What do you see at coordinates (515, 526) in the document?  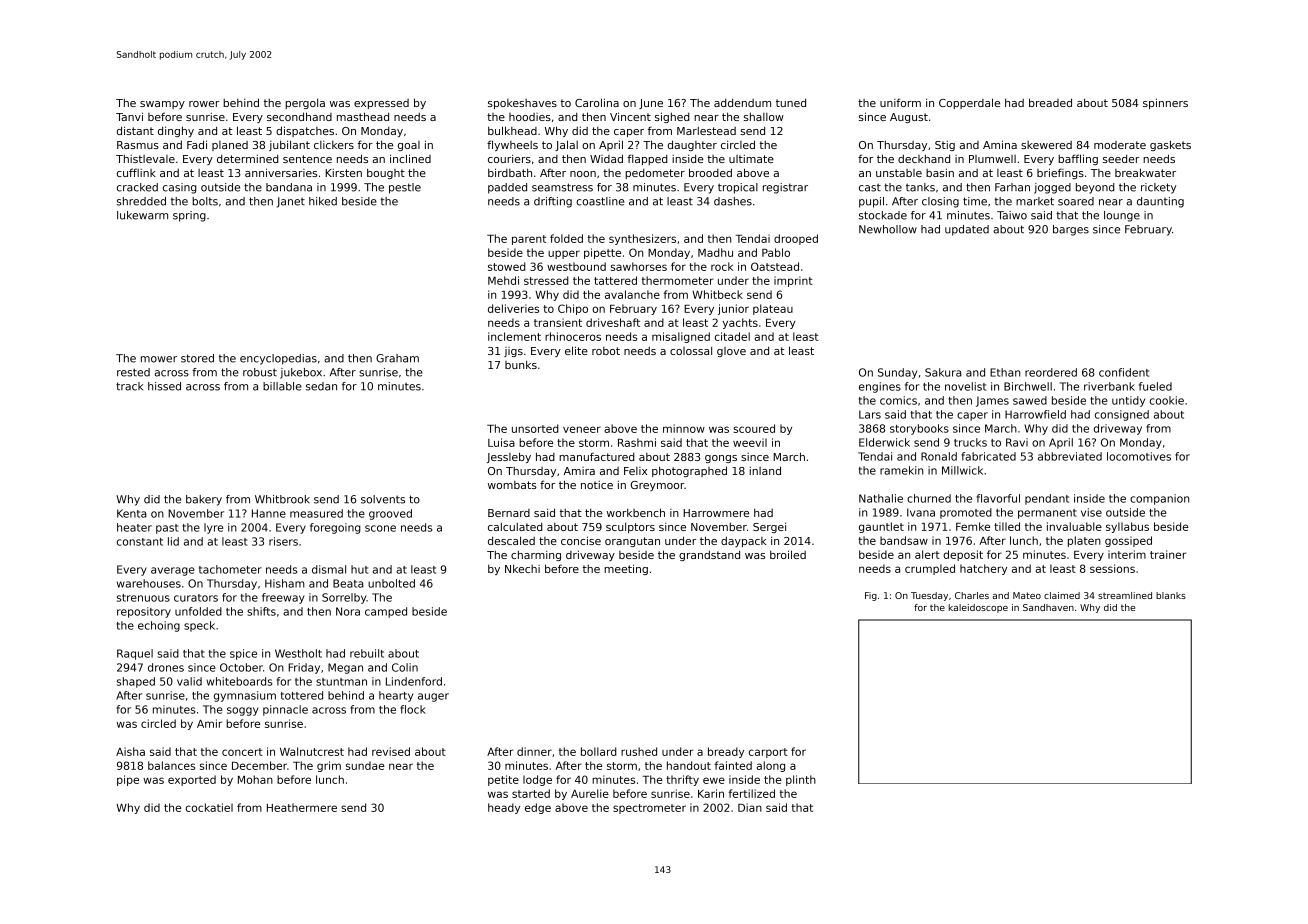 I see `calculated` at bounding box center [515, 526].
